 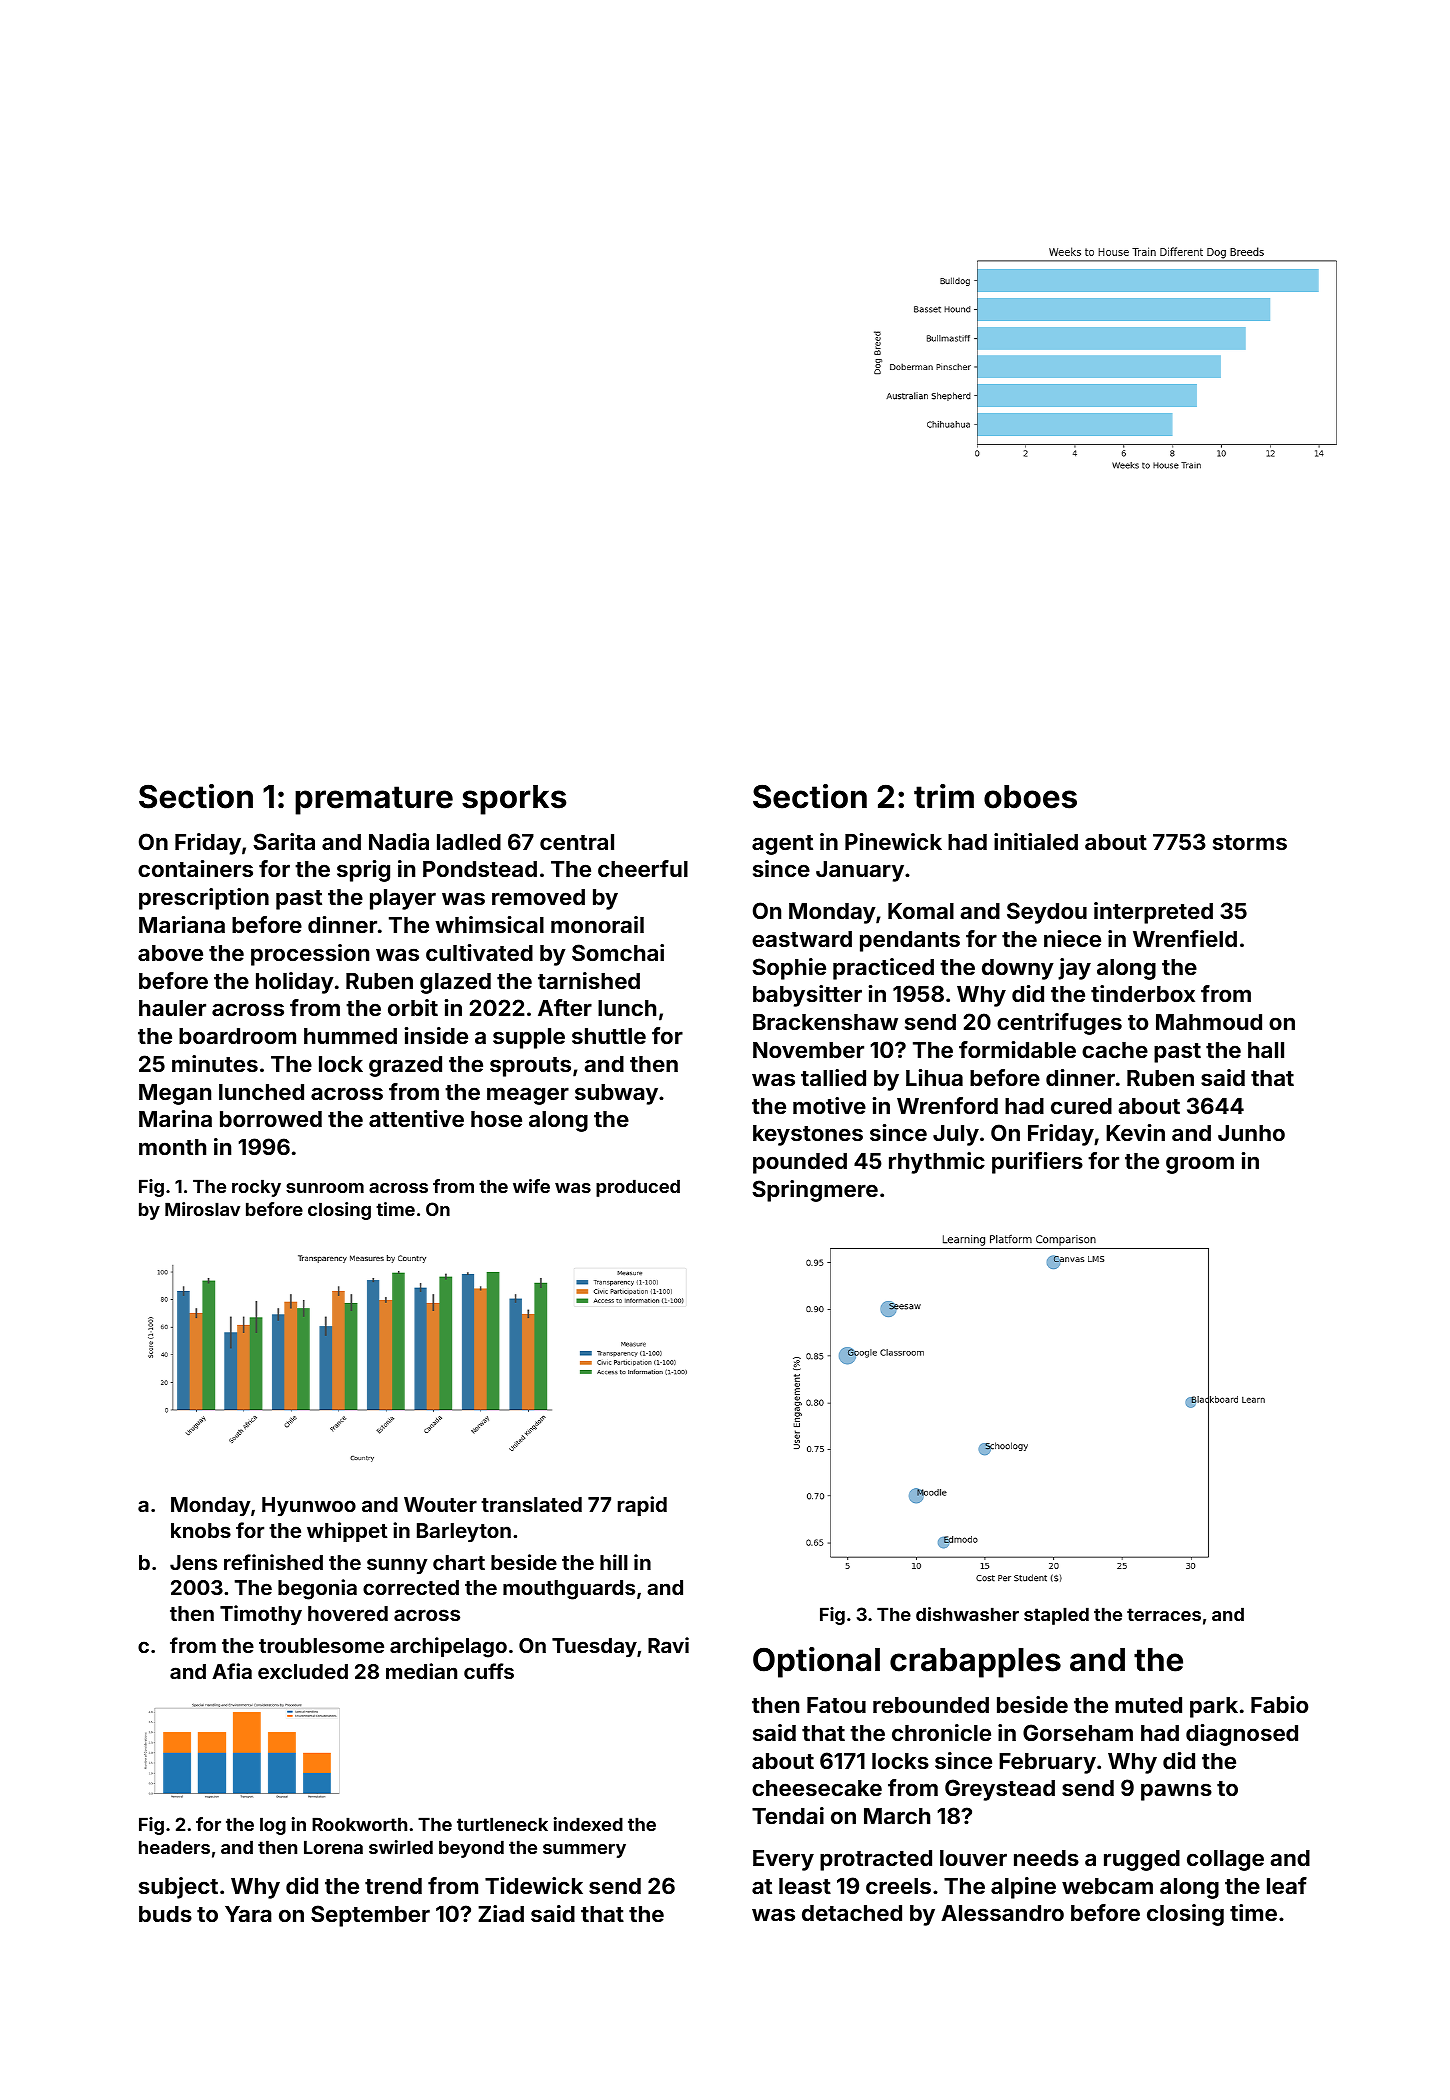 I want to click on Alessandro, so click(x=1002, y=1913).
